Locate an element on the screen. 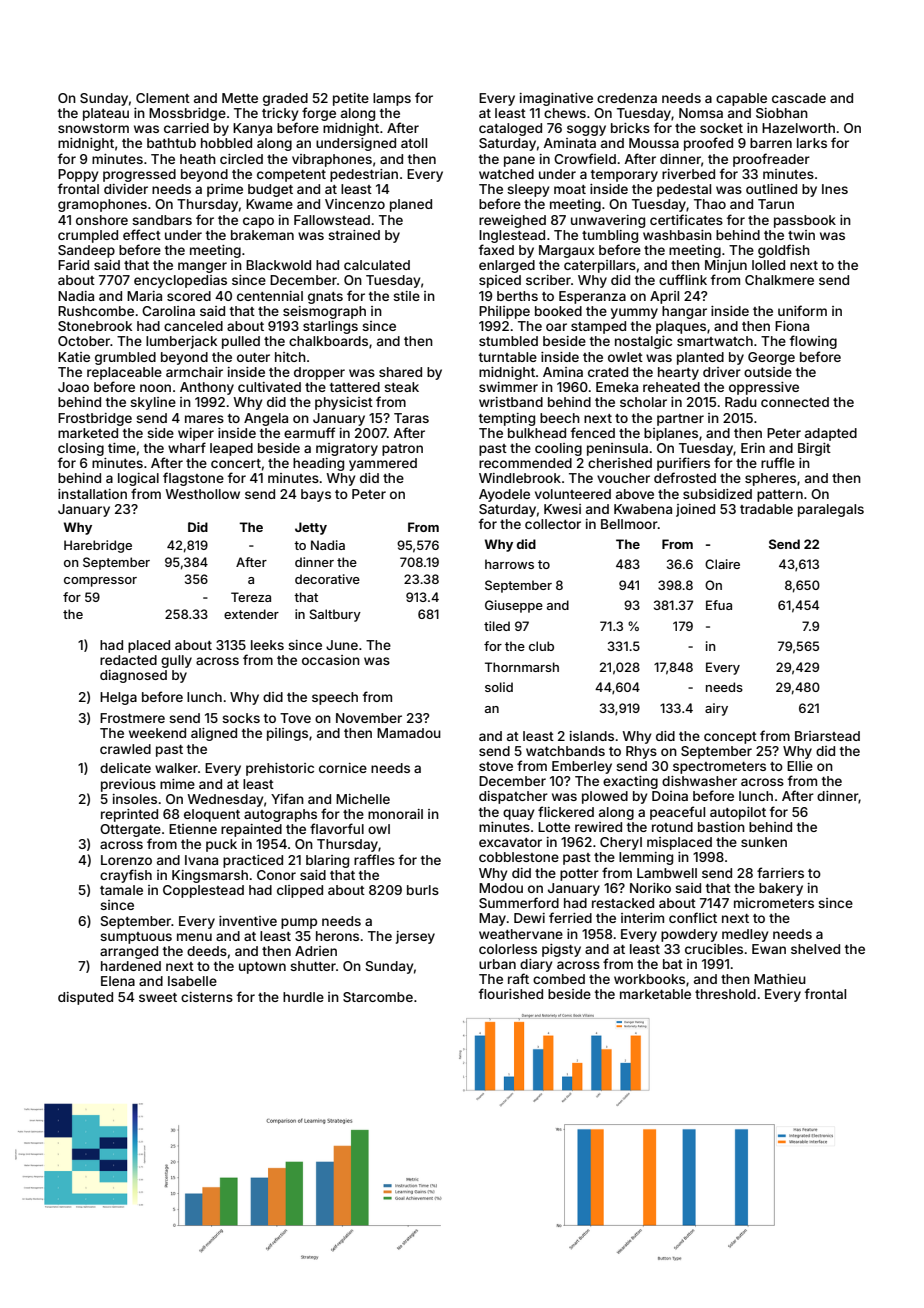  Kwabena is located at coordinates (643, 509).
